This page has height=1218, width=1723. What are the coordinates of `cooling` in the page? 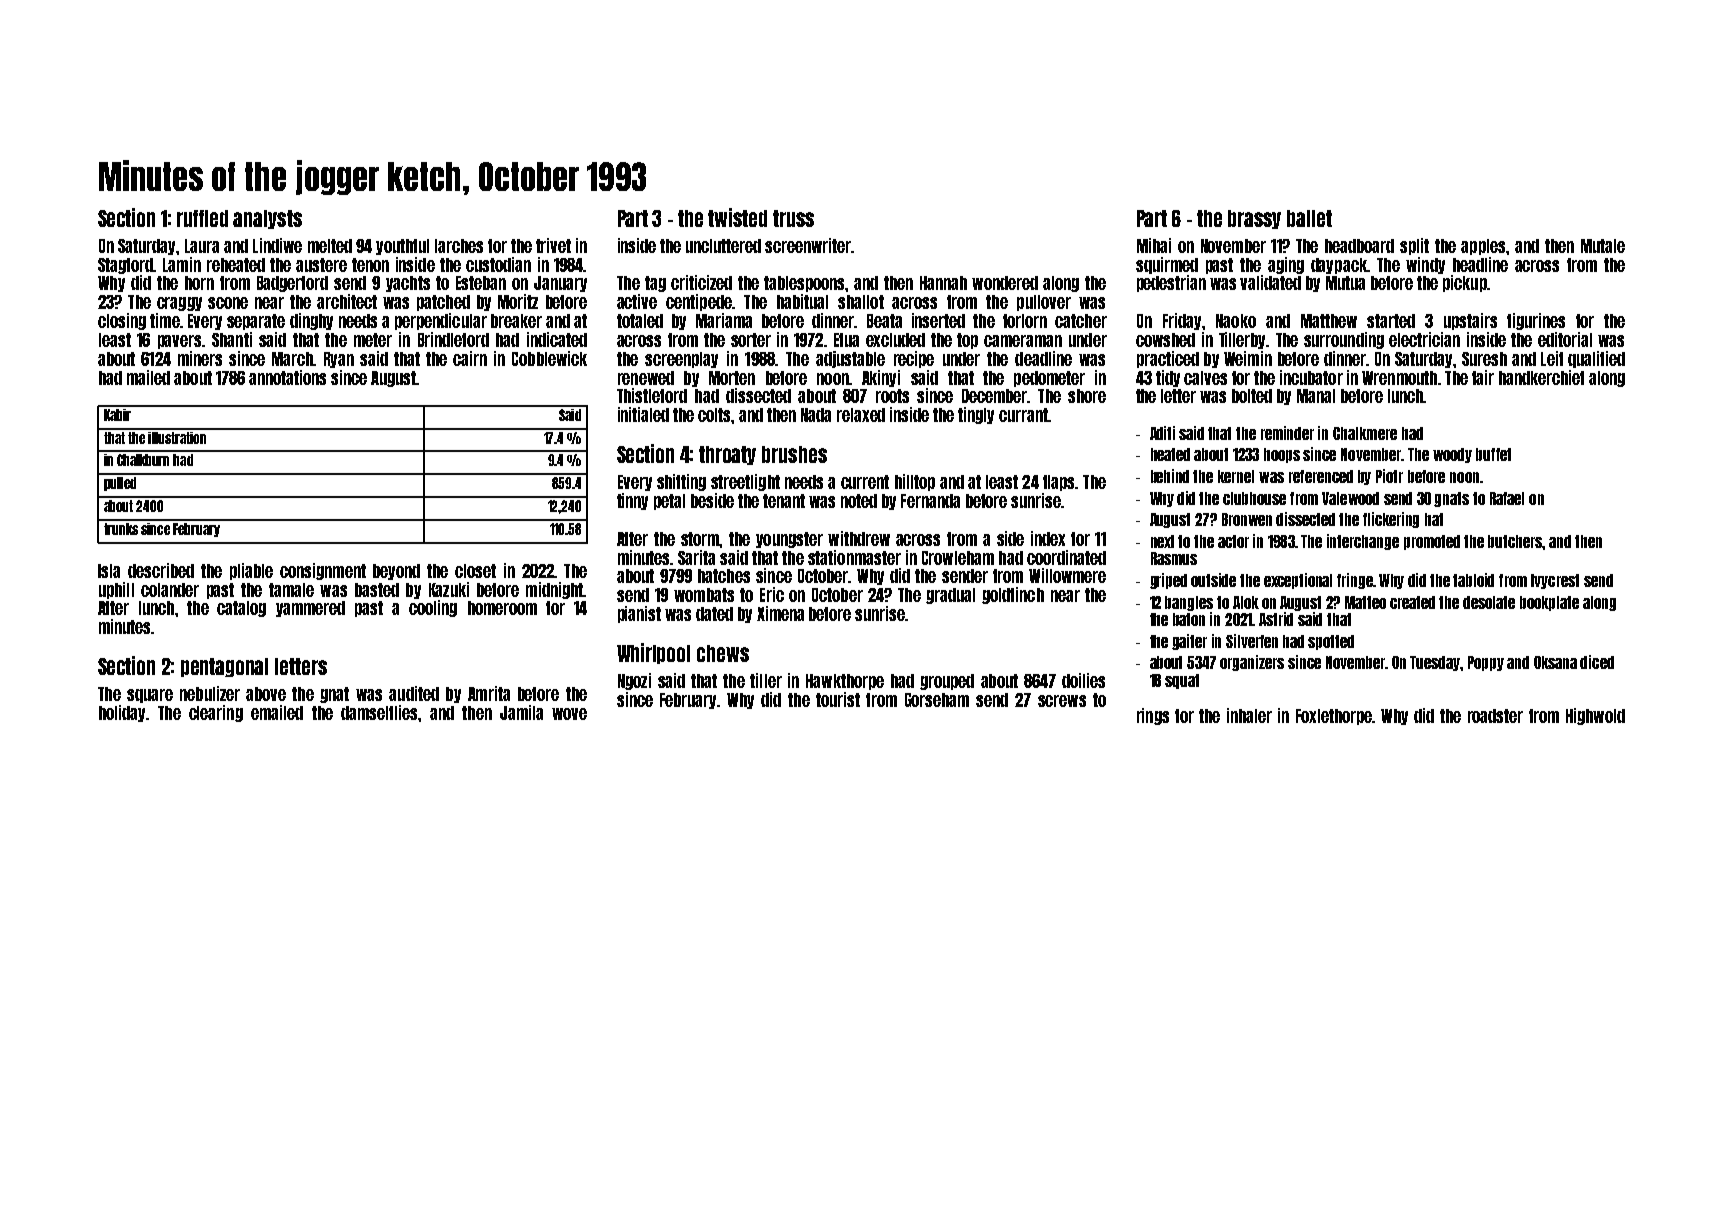 It's located at (433, 608).
